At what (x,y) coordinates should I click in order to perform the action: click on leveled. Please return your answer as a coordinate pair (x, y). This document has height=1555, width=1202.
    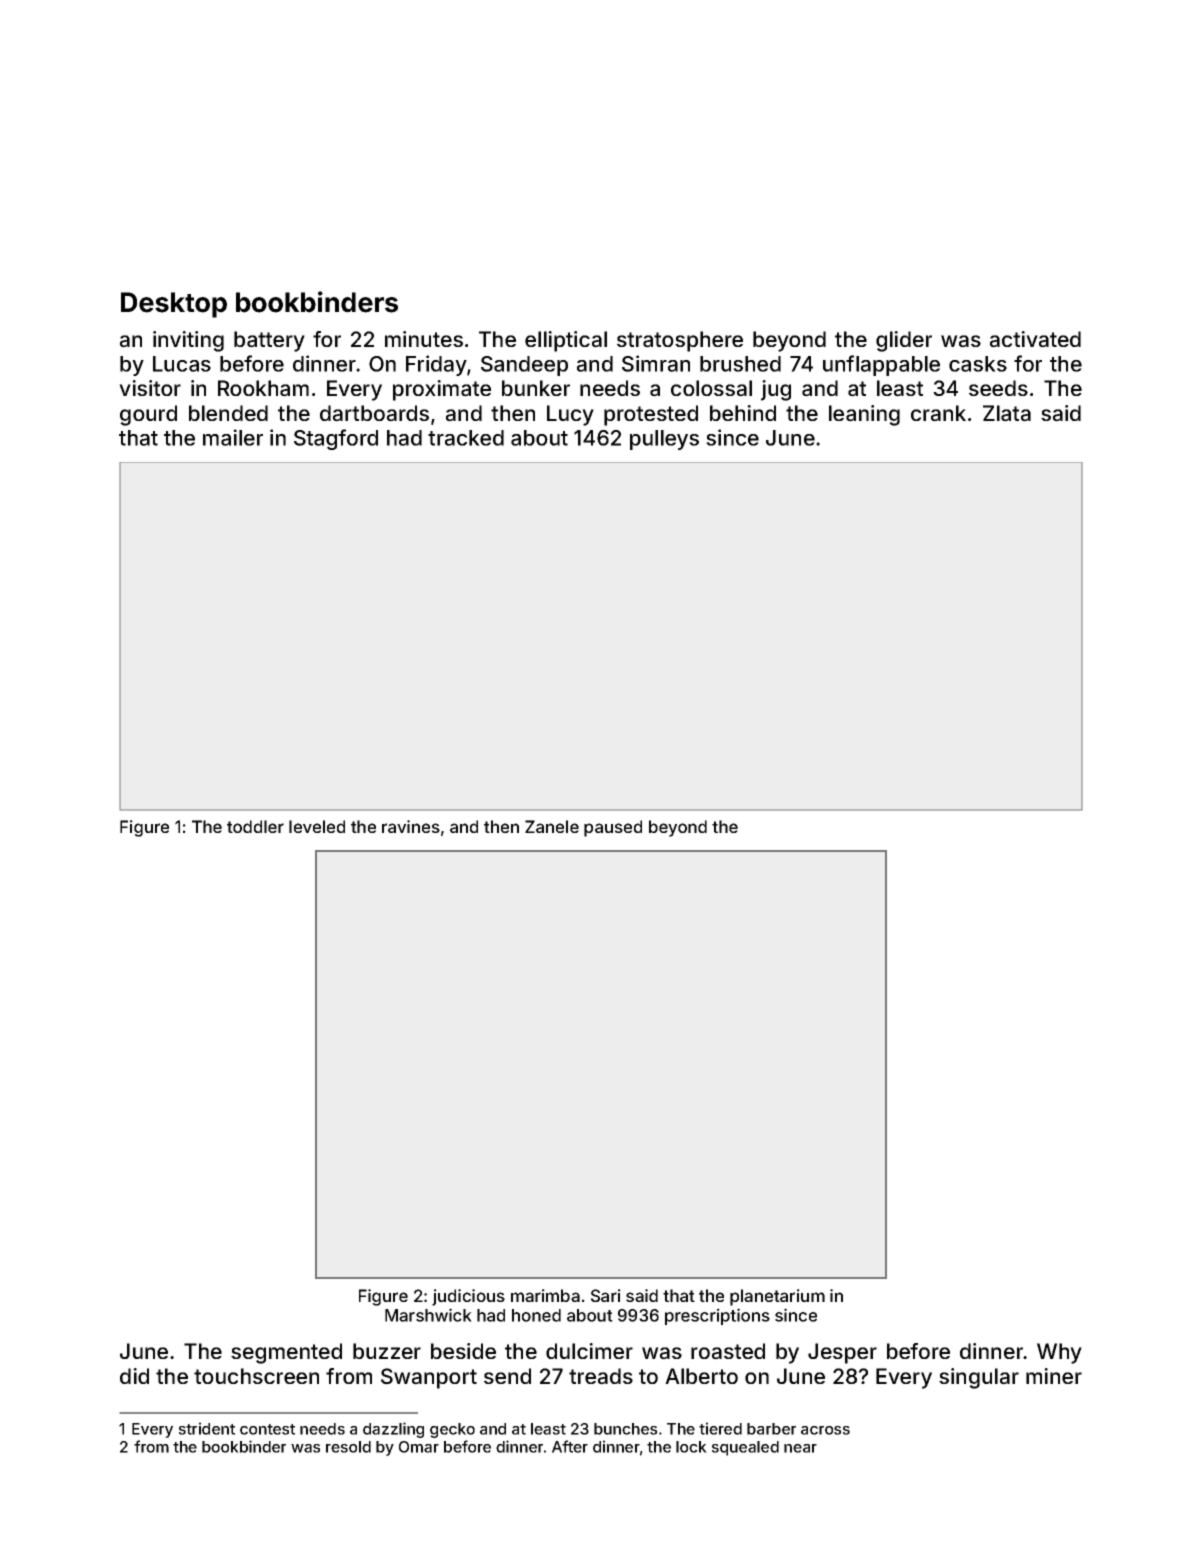
    Looking at the image, I should click on (317, 826).
